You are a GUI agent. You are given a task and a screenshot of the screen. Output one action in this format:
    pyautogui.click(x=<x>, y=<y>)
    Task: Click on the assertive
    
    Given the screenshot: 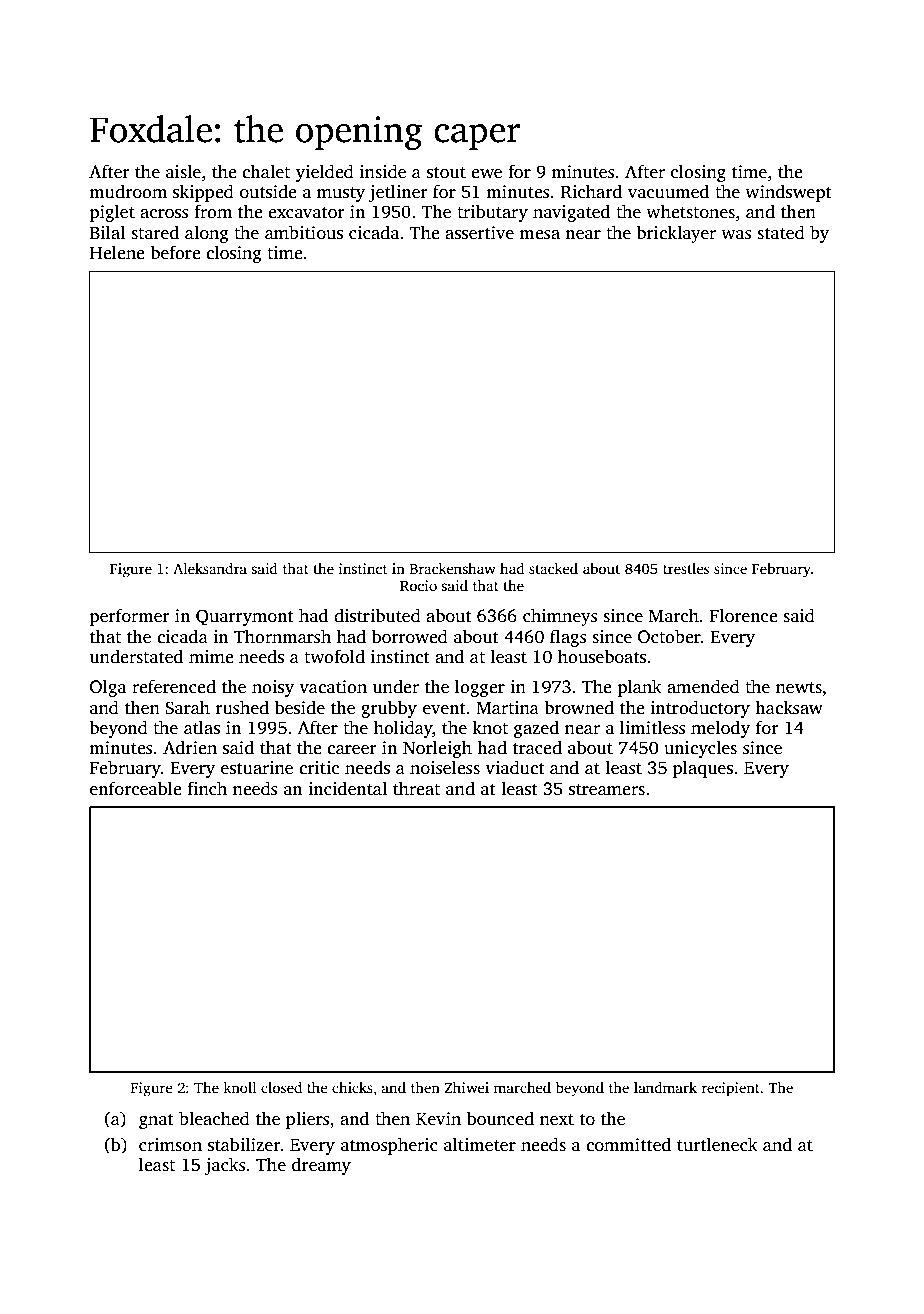 What is the action you would take?
    pyautogui.click(x=479, y=233)
